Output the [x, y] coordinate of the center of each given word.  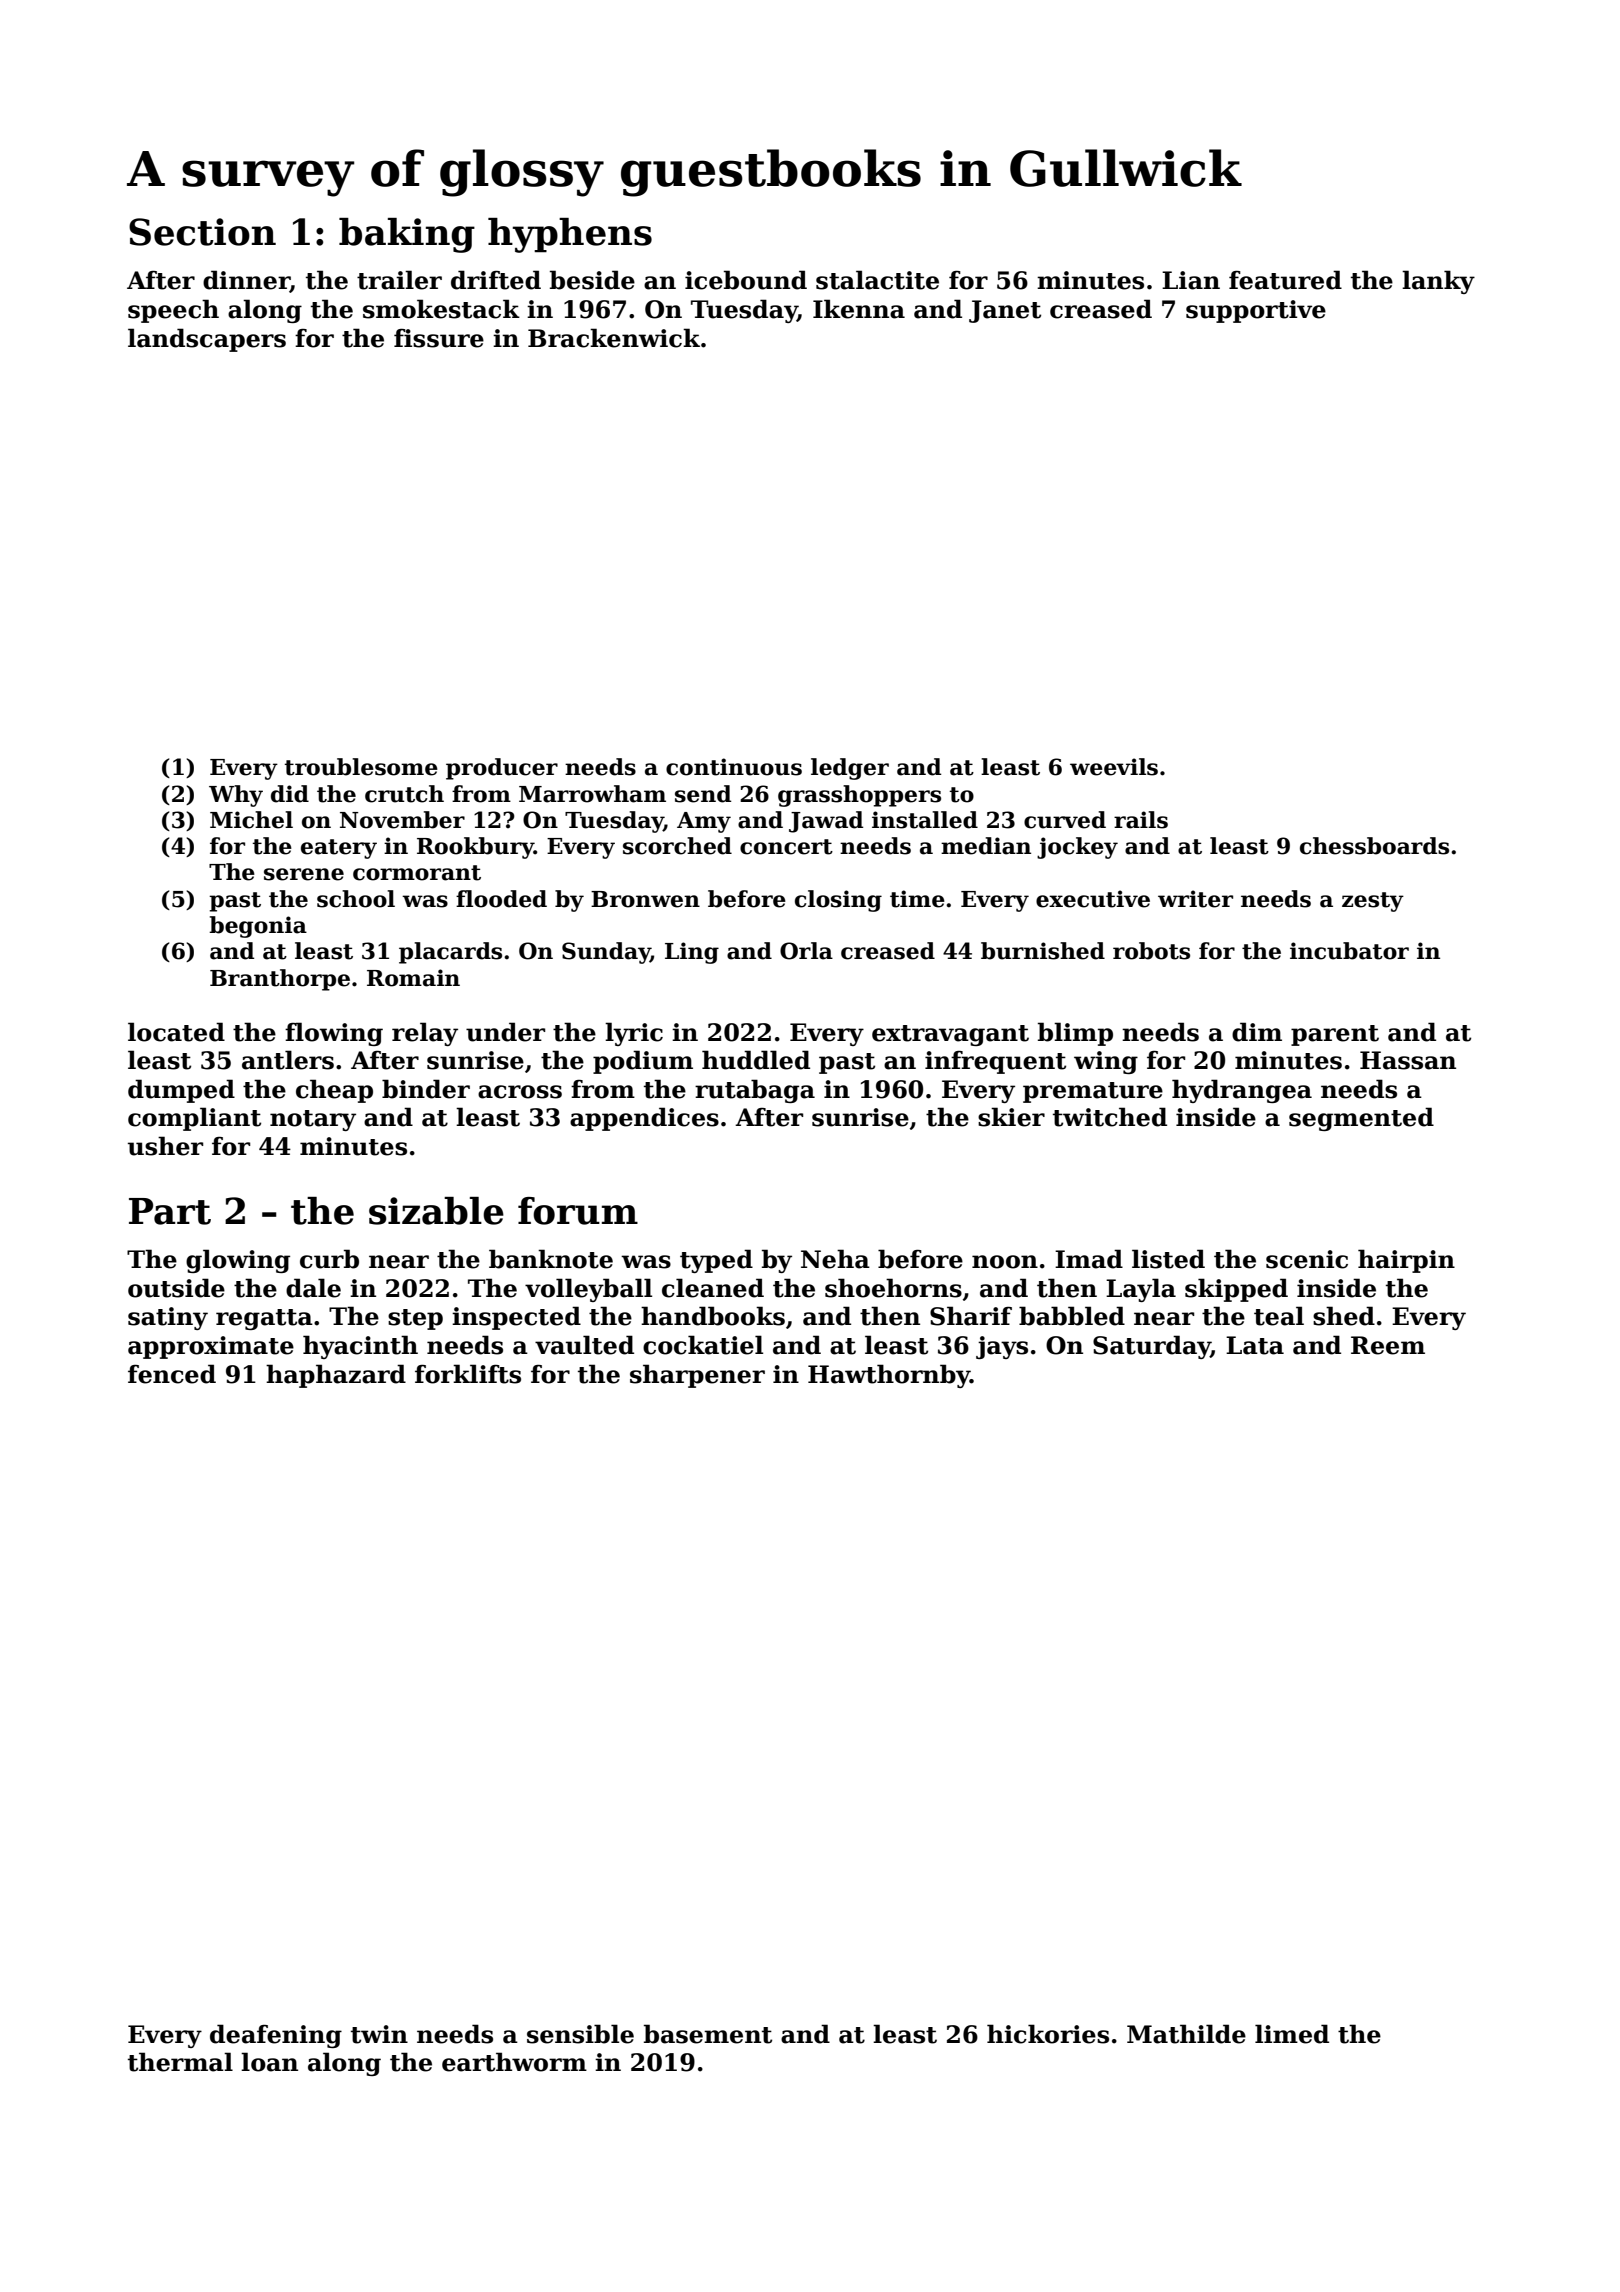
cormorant [417, 873]
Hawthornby [889, 1376]
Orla [806, 951]
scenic [1307, 1259]
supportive [1256, 311]
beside [592, 280]
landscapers [207, 340]
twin [379, 2034]
